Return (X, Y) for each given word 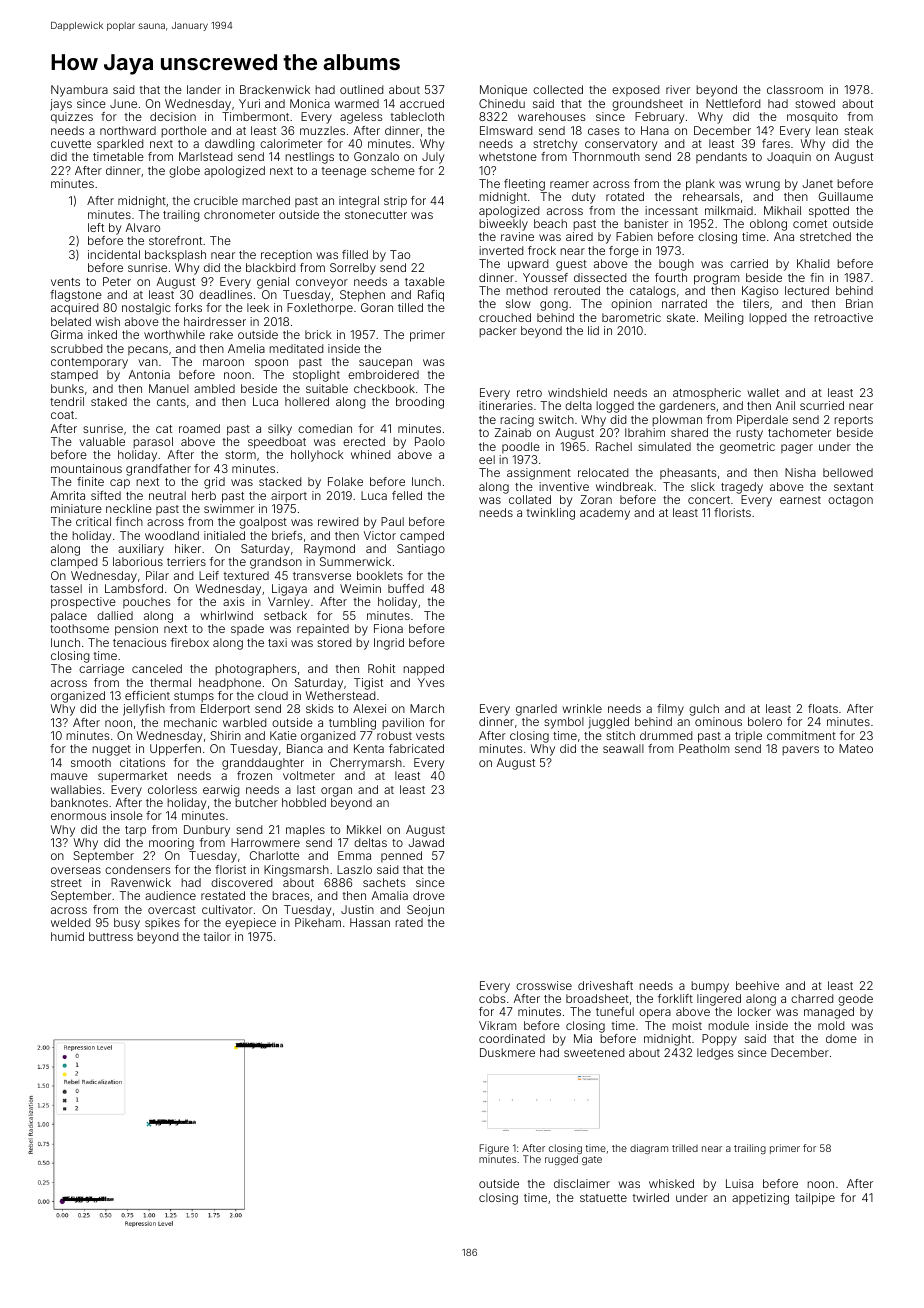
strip (395, 202)
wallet (763, 392)
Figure (494, 1149)
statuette (603, 1198)
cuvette (71, 144)
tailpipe (815, 1199)
